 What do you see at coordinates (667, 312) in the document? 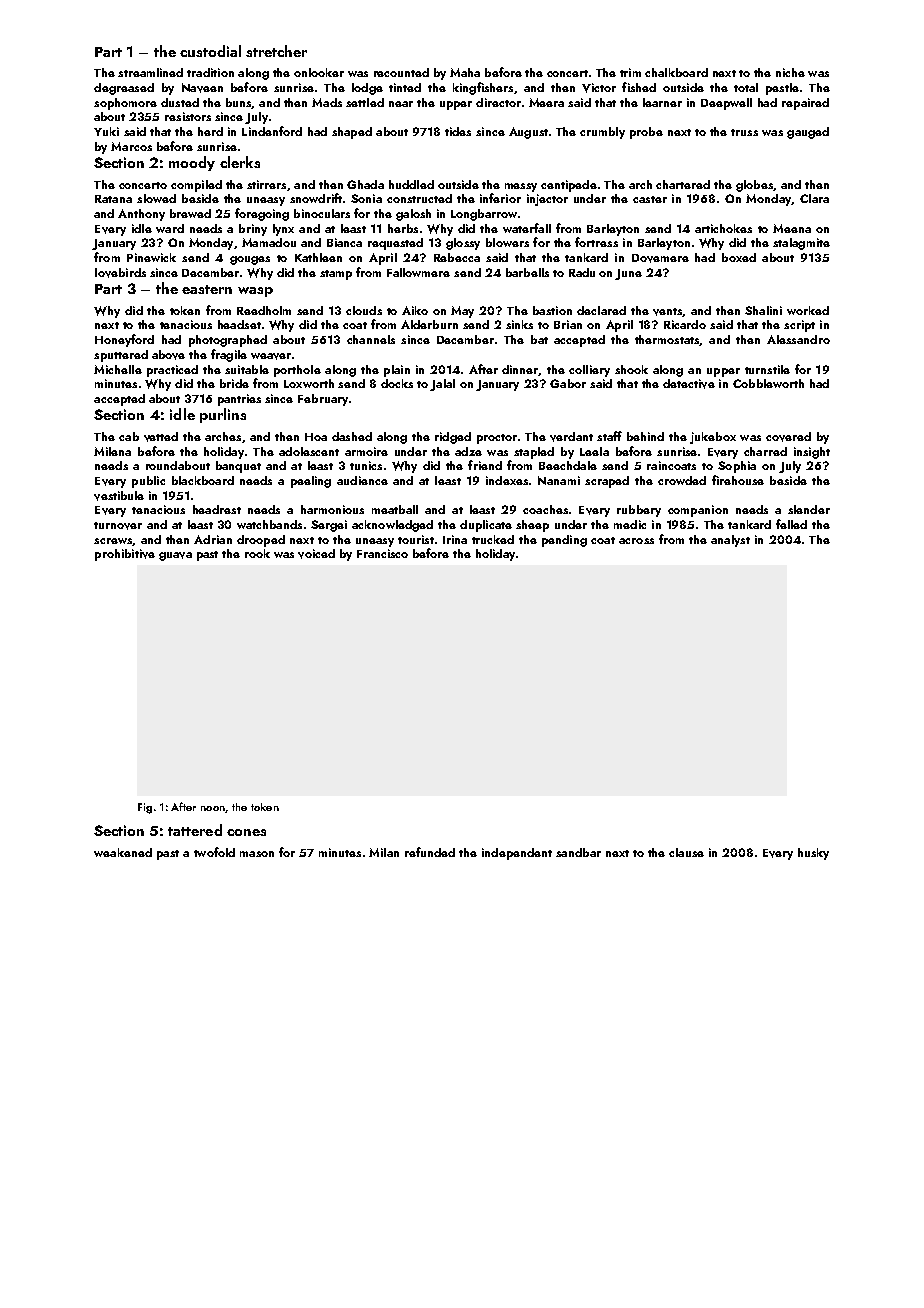
I see `vents` at bounding box center [667, 312].
